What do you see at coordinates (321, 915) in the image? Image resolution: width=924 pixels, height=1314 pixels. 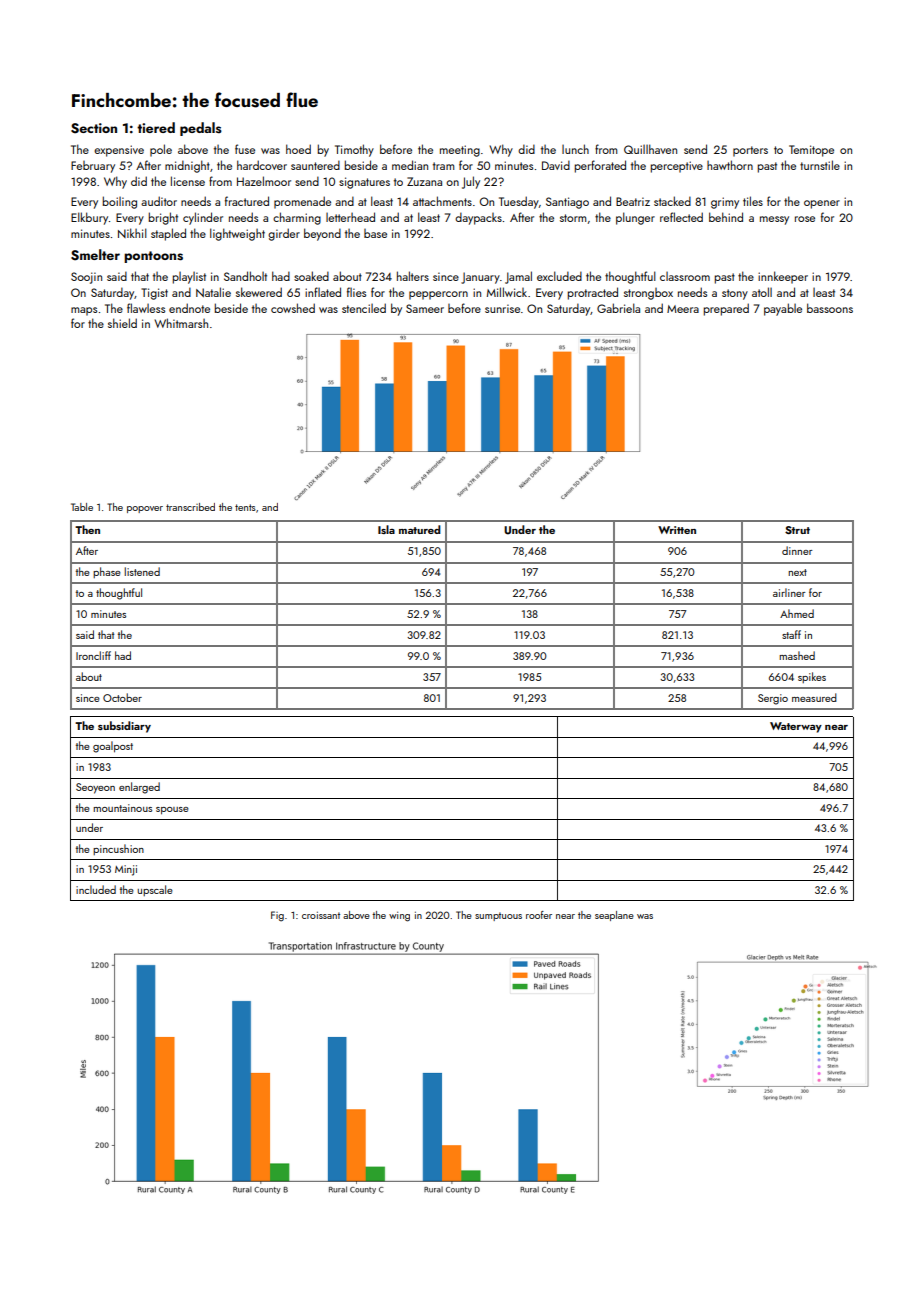 I see `croissant` at bounding box center [321, 915].
